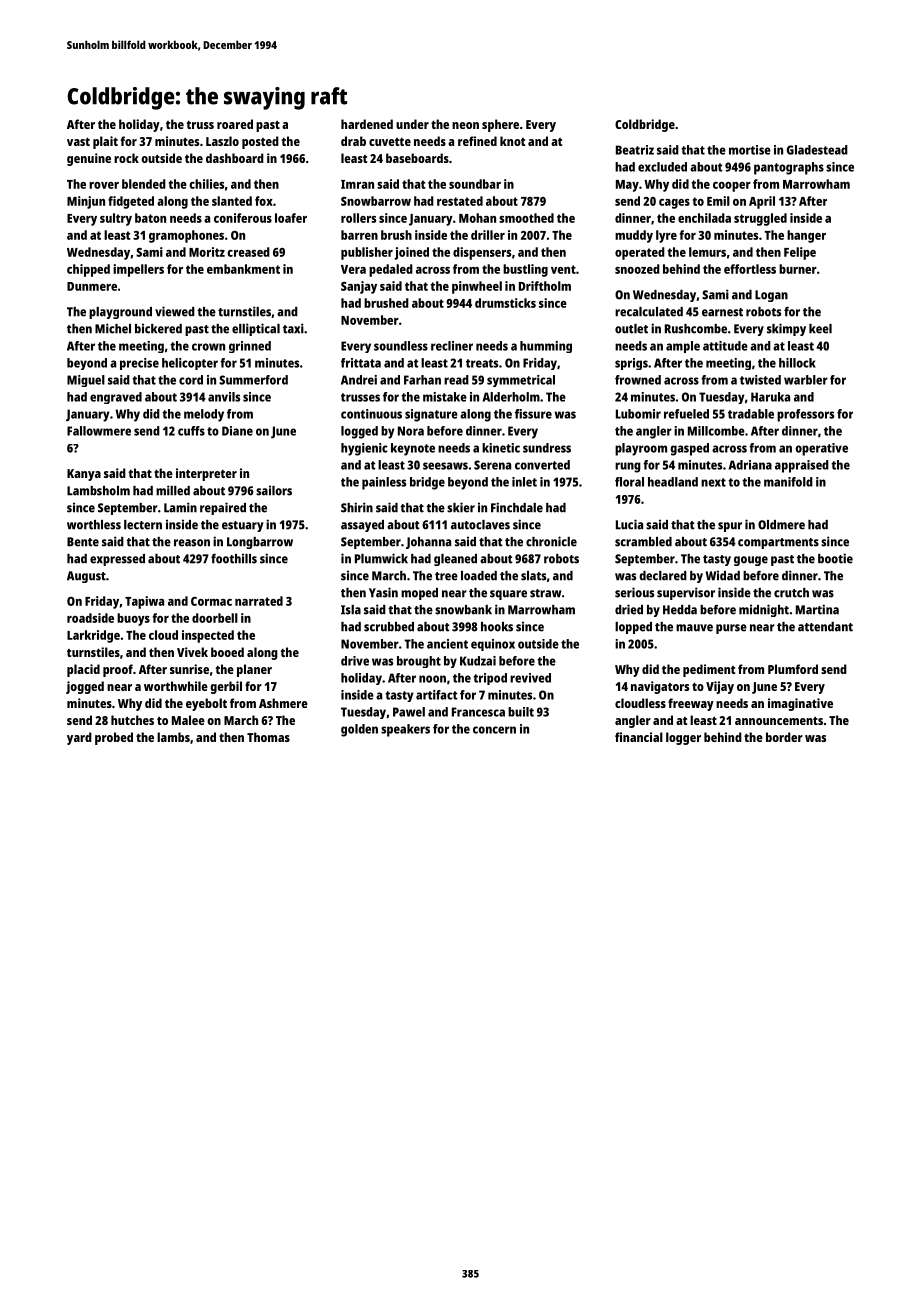  Describe the element at coordinates (460, 201) in the screenshot. I see `restated` at that location.
